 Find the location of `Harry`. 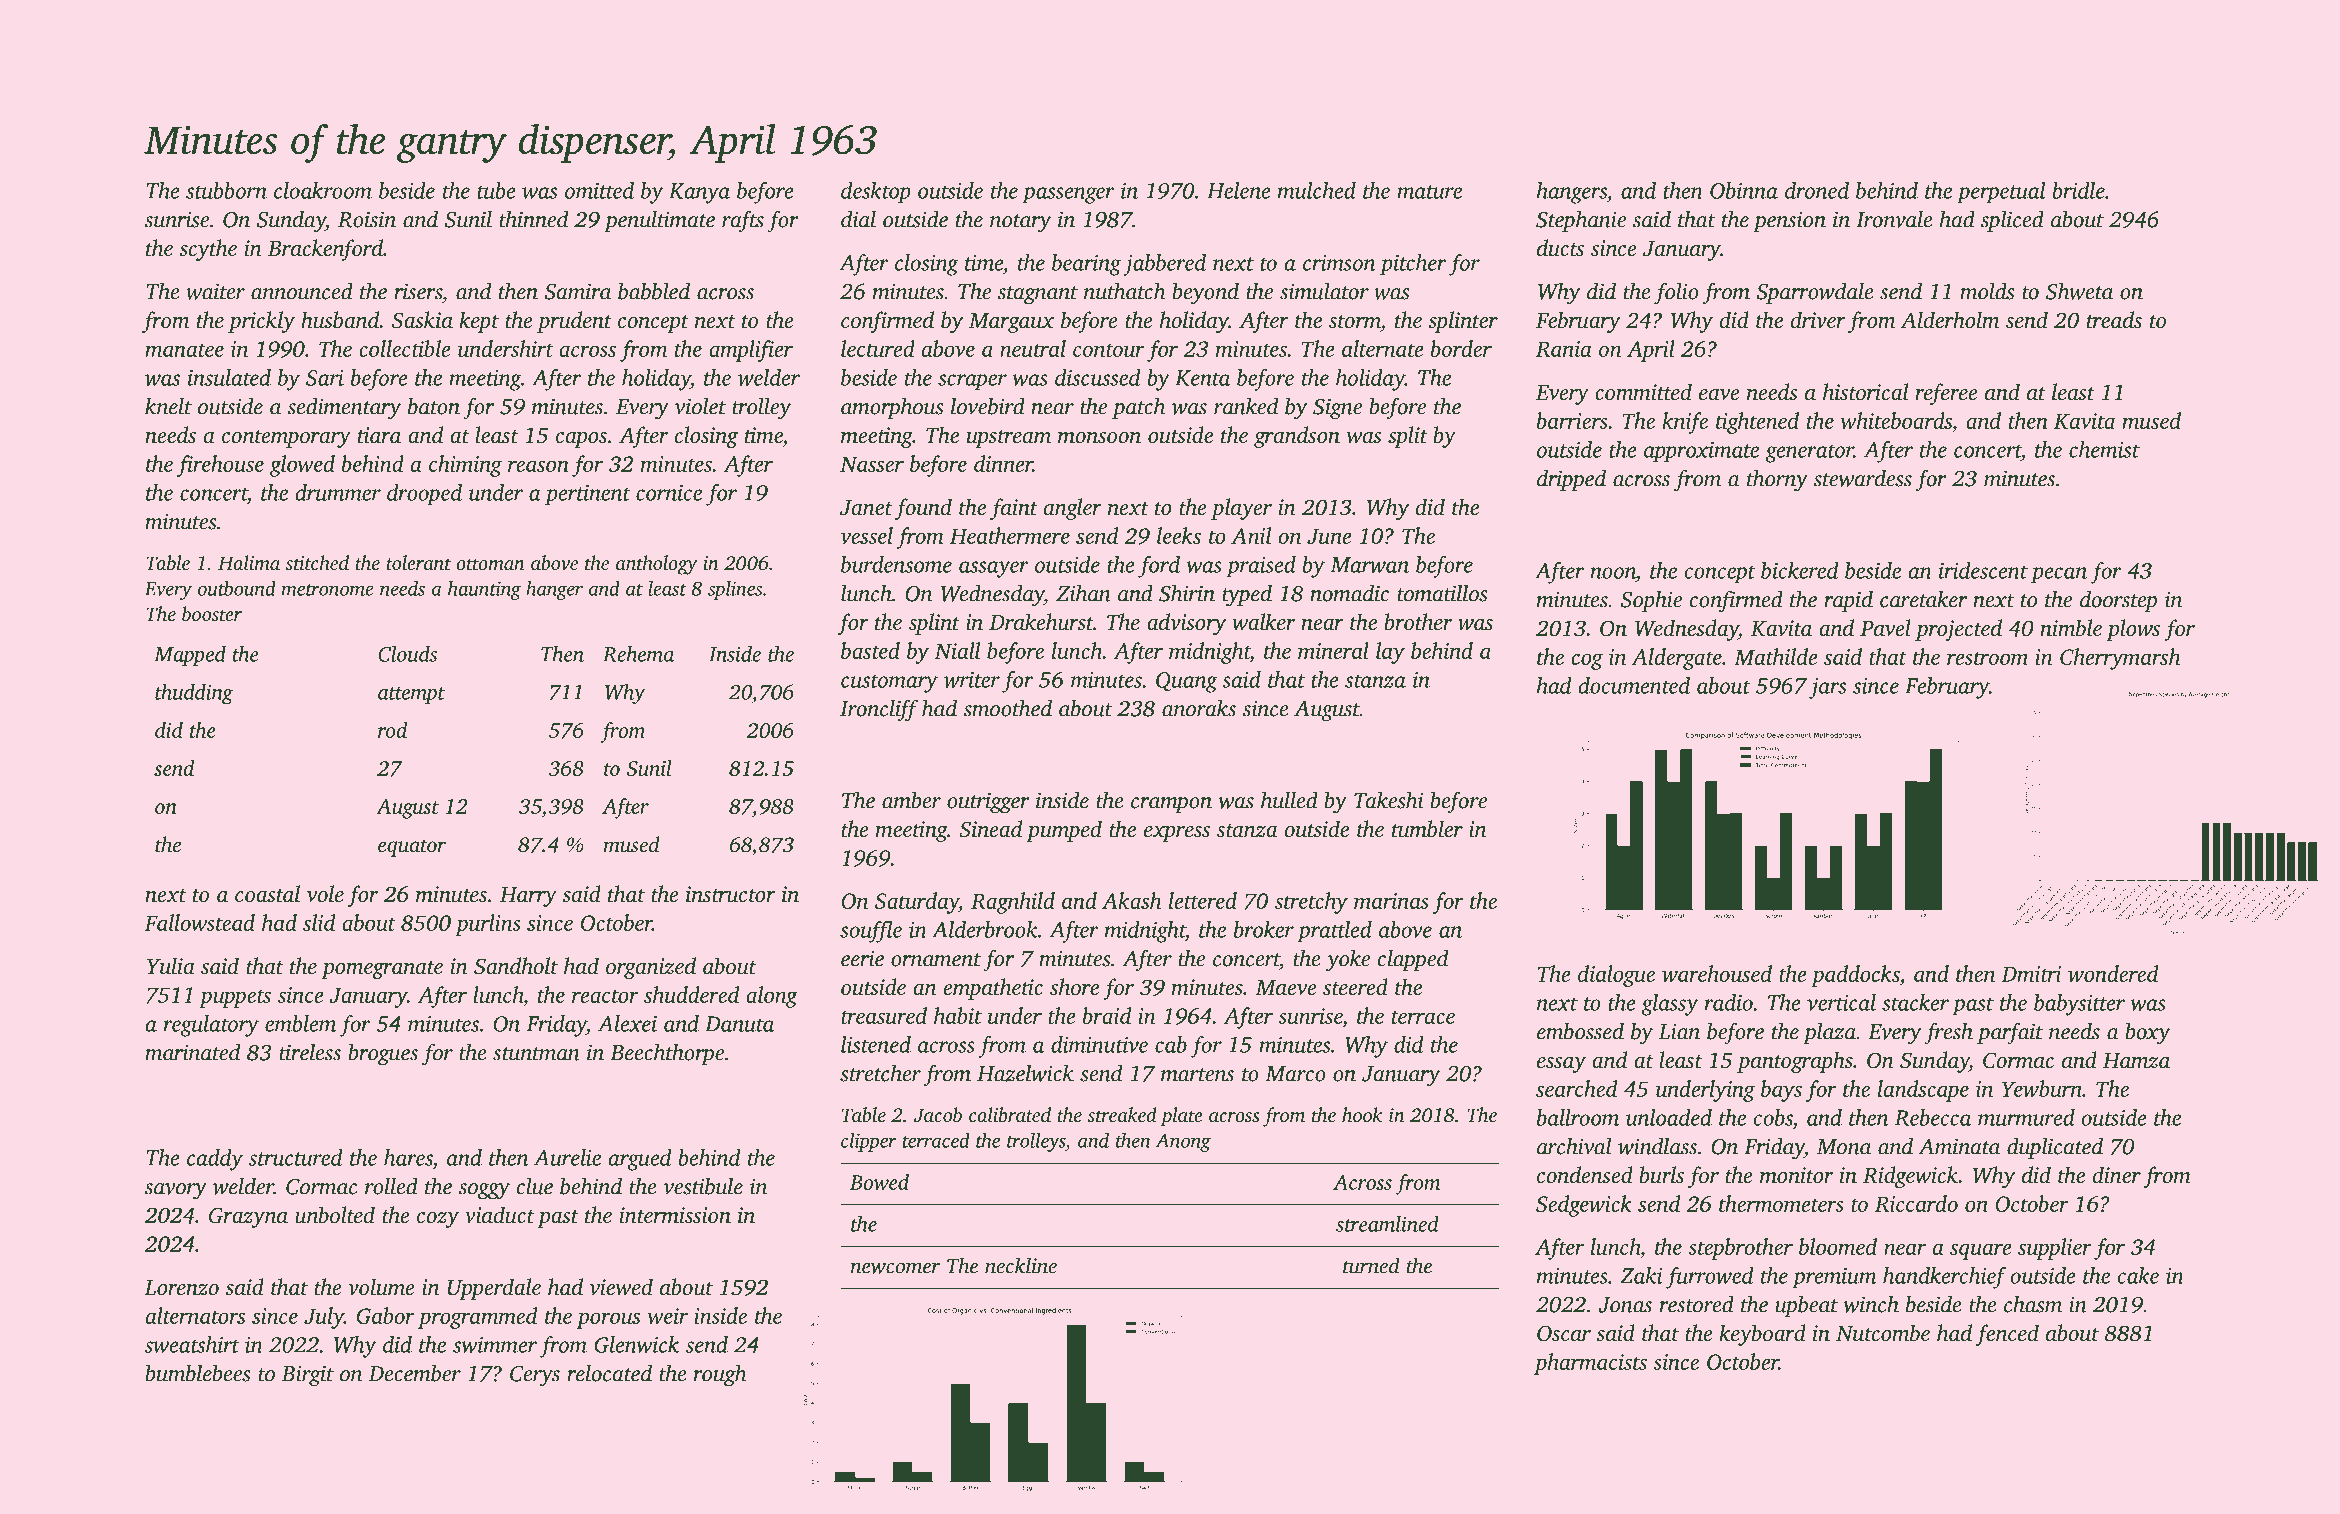

Harry is located at coordinates (528, 897).
